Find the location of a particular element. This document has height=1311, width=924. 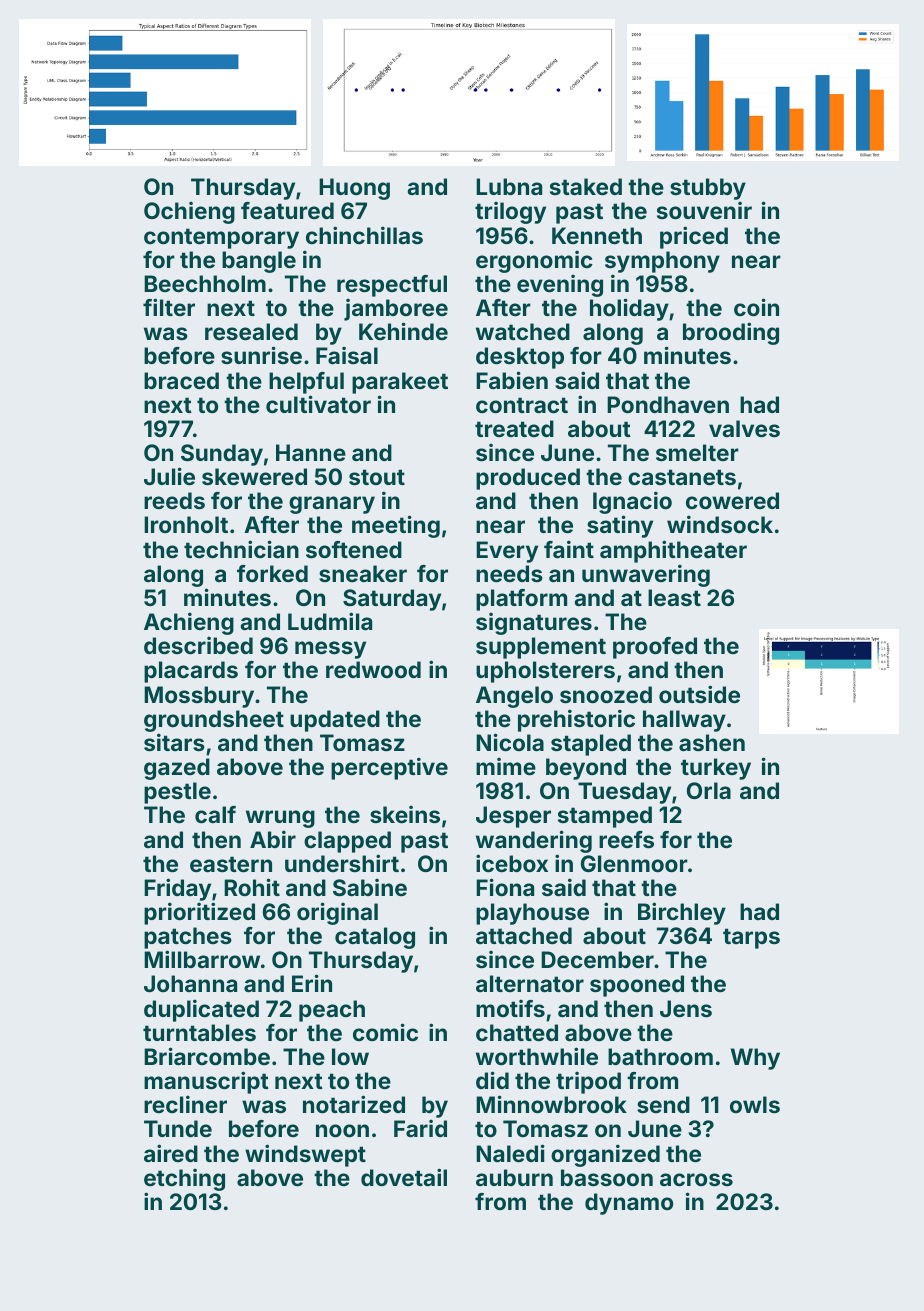

sitars is located at coordinates (174, 742).
